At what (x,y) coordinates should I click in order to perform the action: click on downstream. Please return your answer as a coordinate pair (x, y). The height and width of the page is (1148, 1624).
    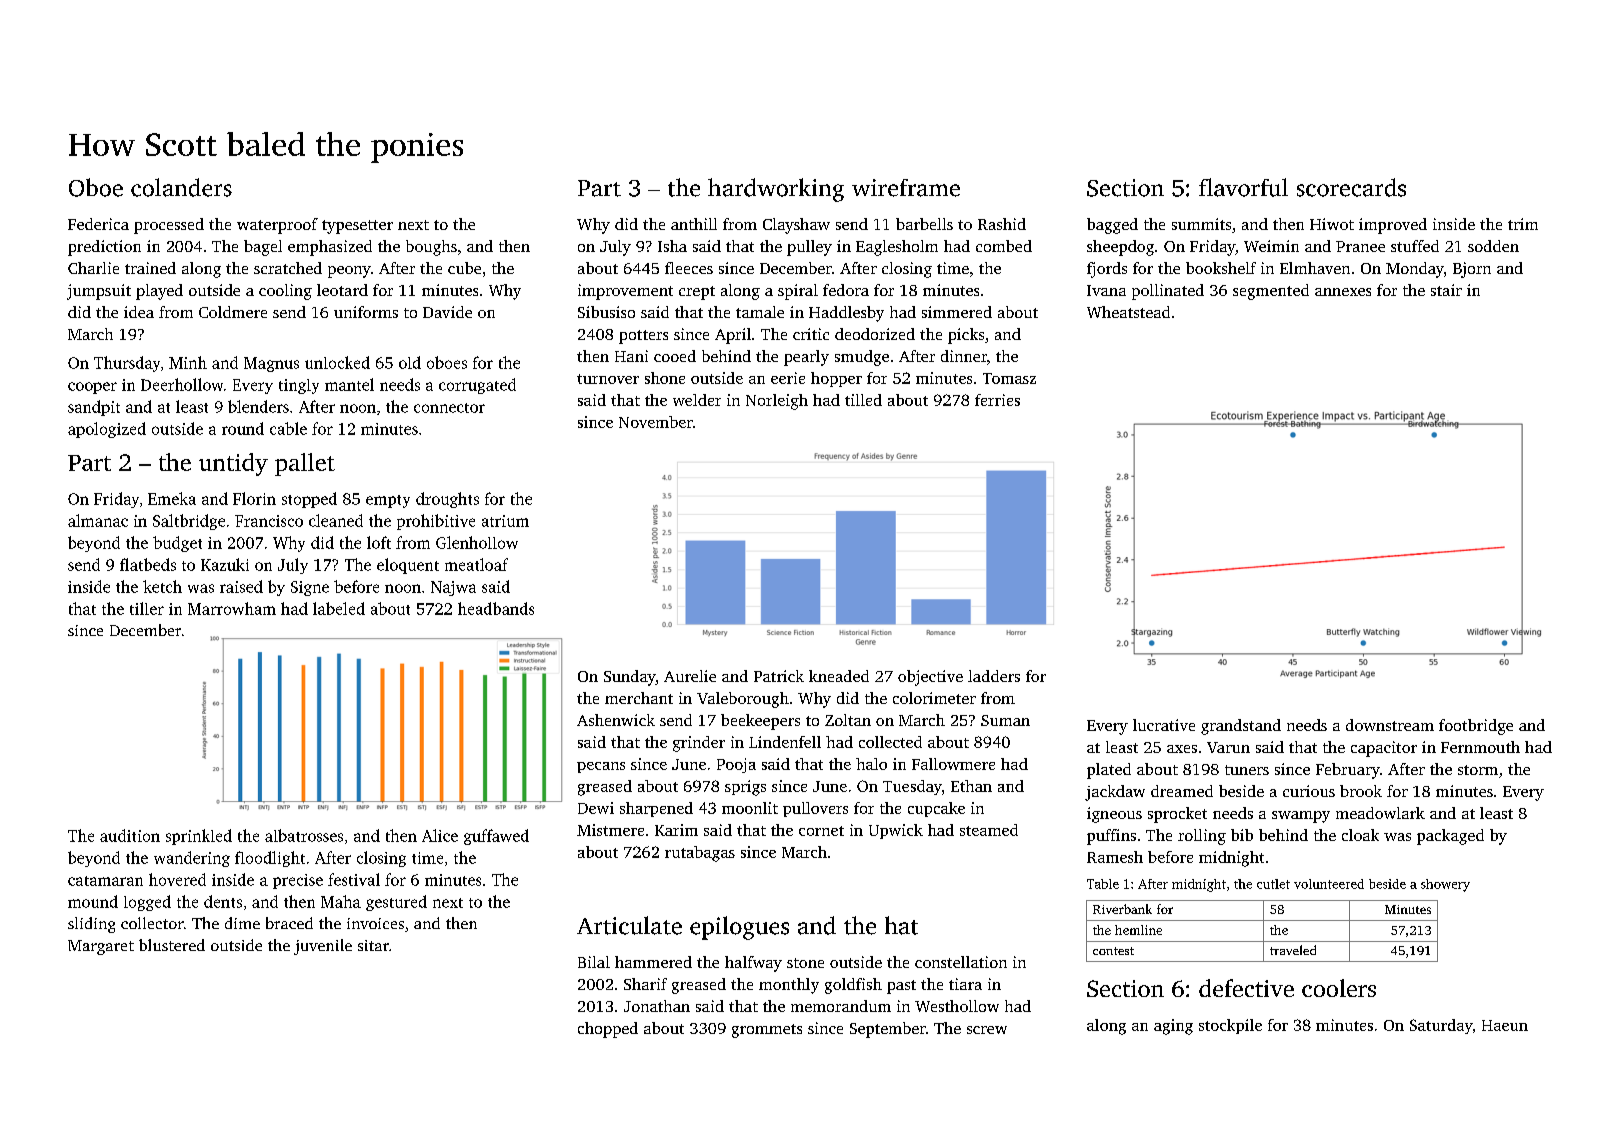
    Looking at the image, I should click on (1390, 725).
